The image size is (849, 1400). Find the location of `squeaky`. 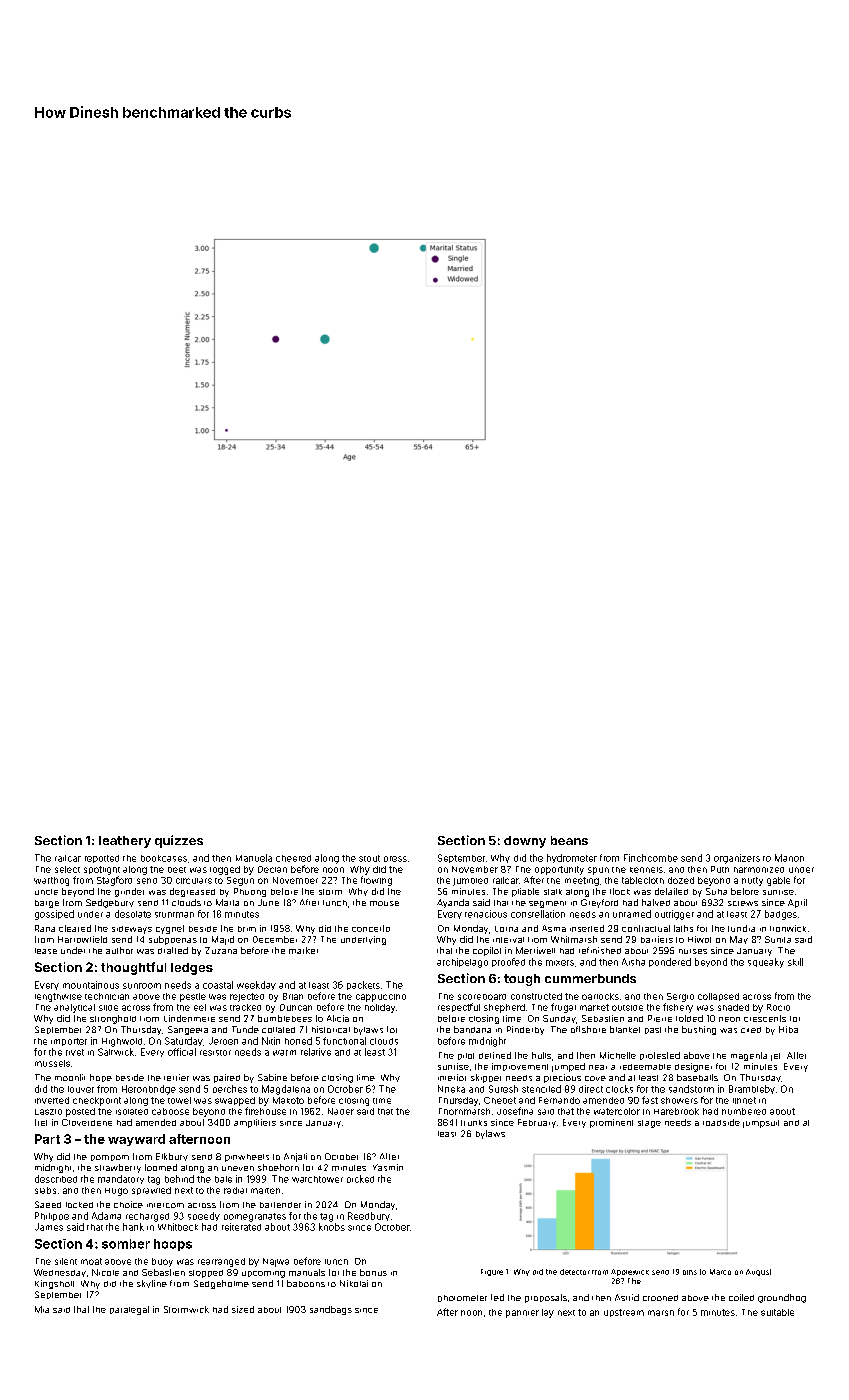

squeaky is located at coordinates (766, 963).
